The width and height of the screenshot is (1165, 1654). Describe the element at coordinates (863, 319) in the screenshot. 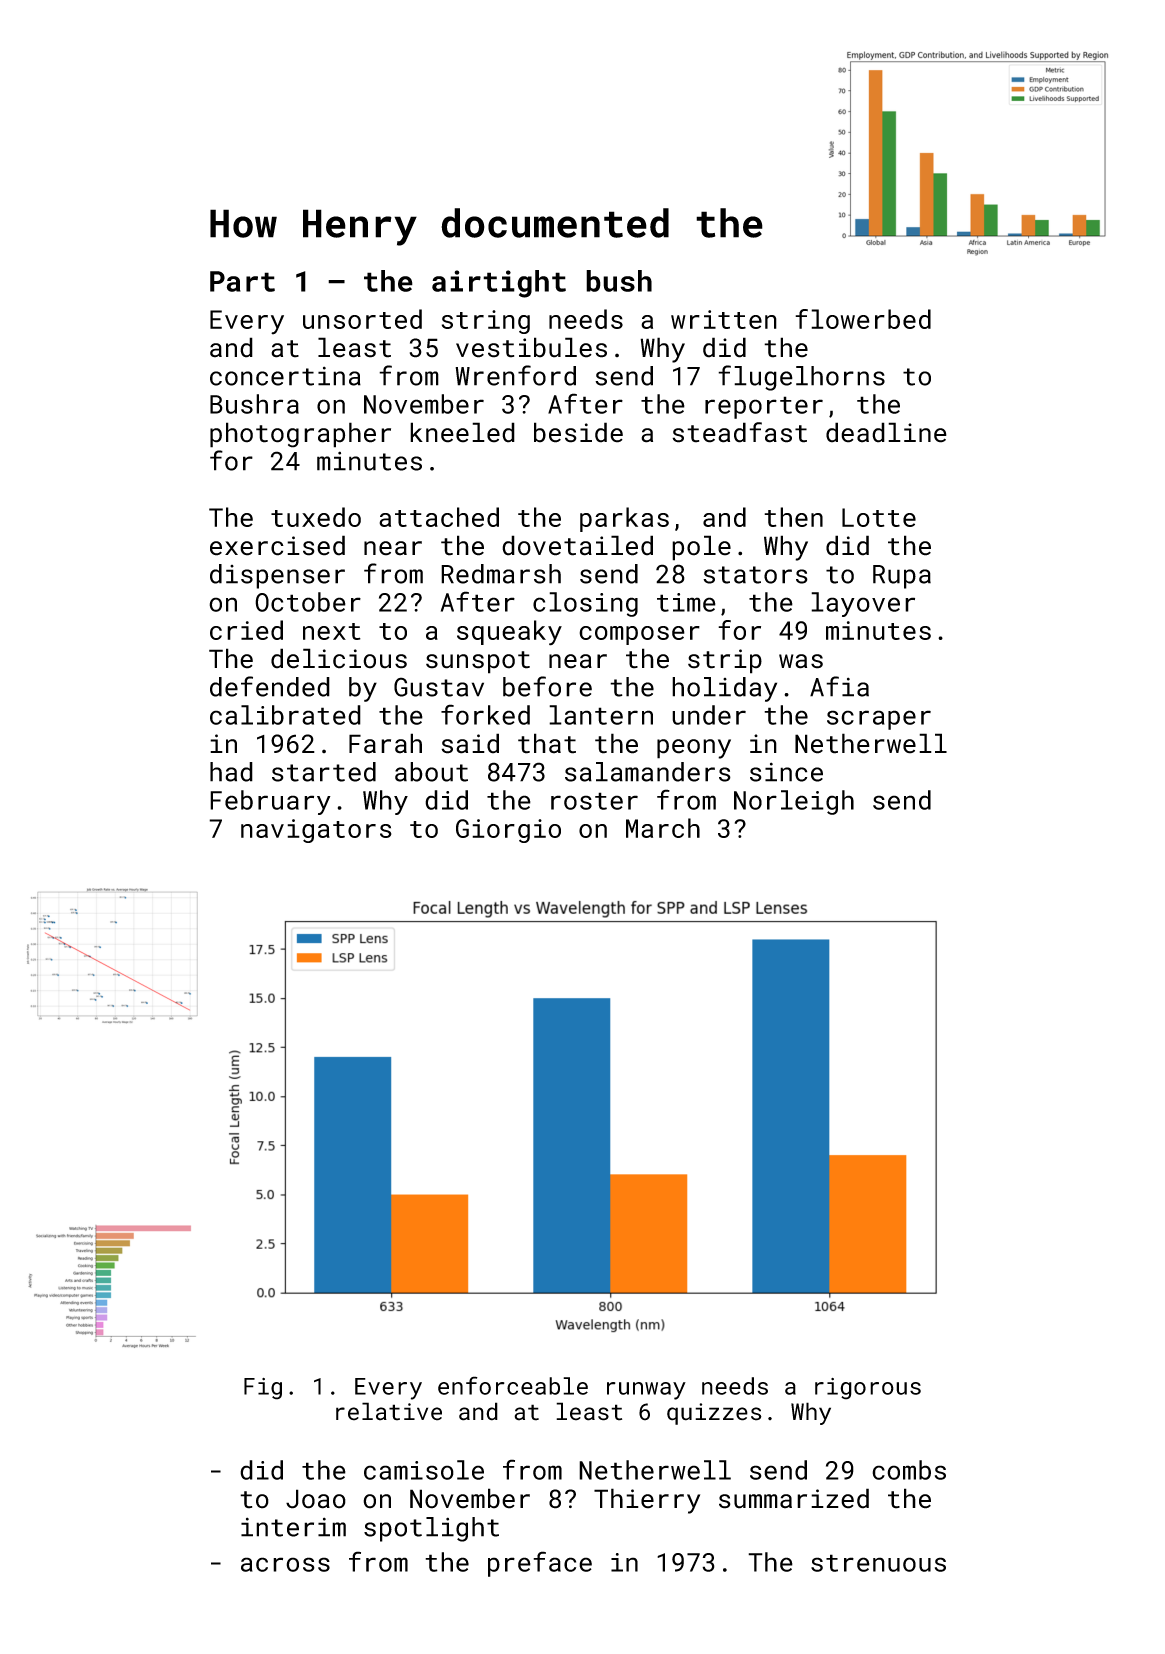

I see `flowerbed` at that location.
